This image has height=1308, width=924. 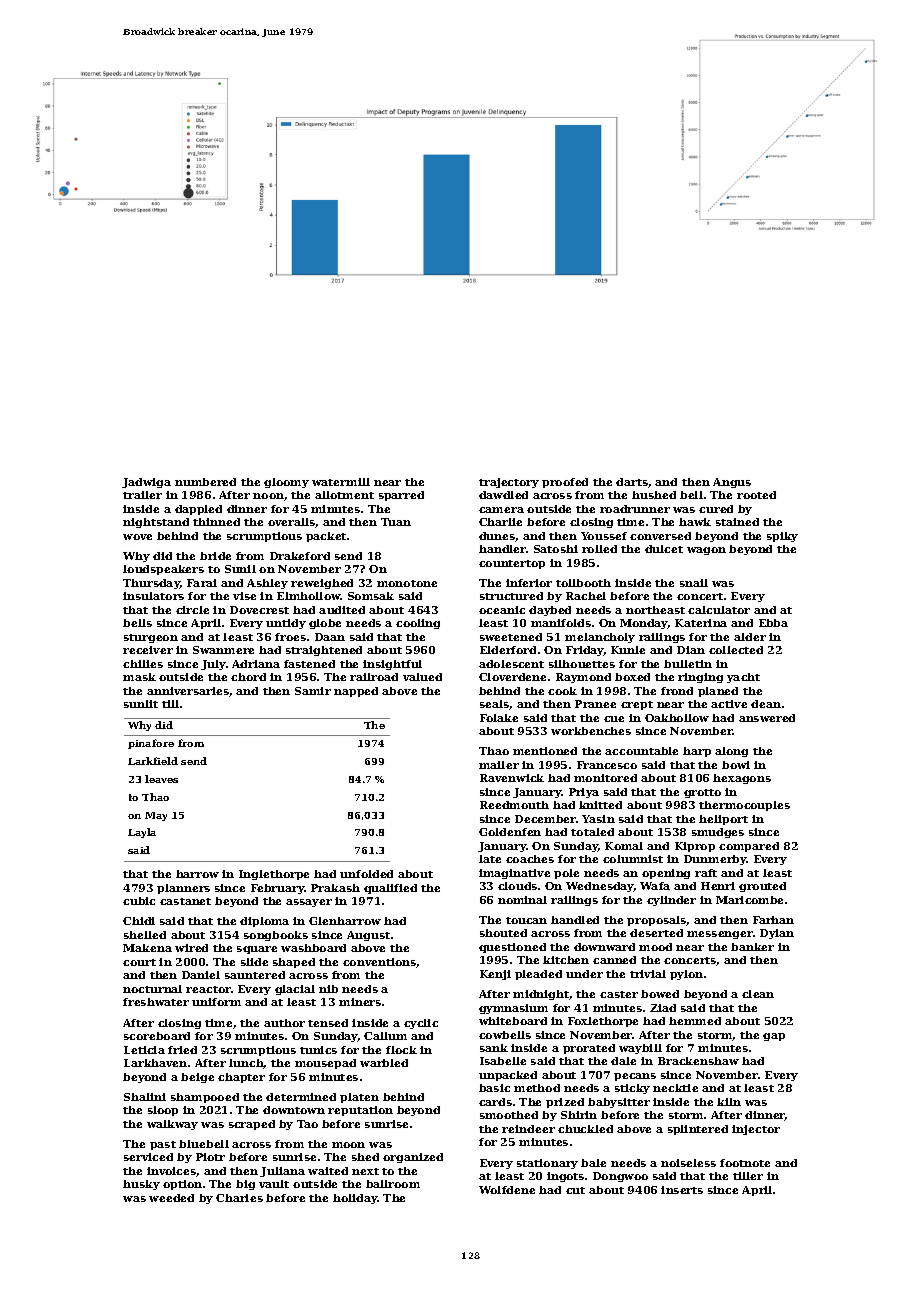 I want to click on pylon, so click(x=686, y=975).
